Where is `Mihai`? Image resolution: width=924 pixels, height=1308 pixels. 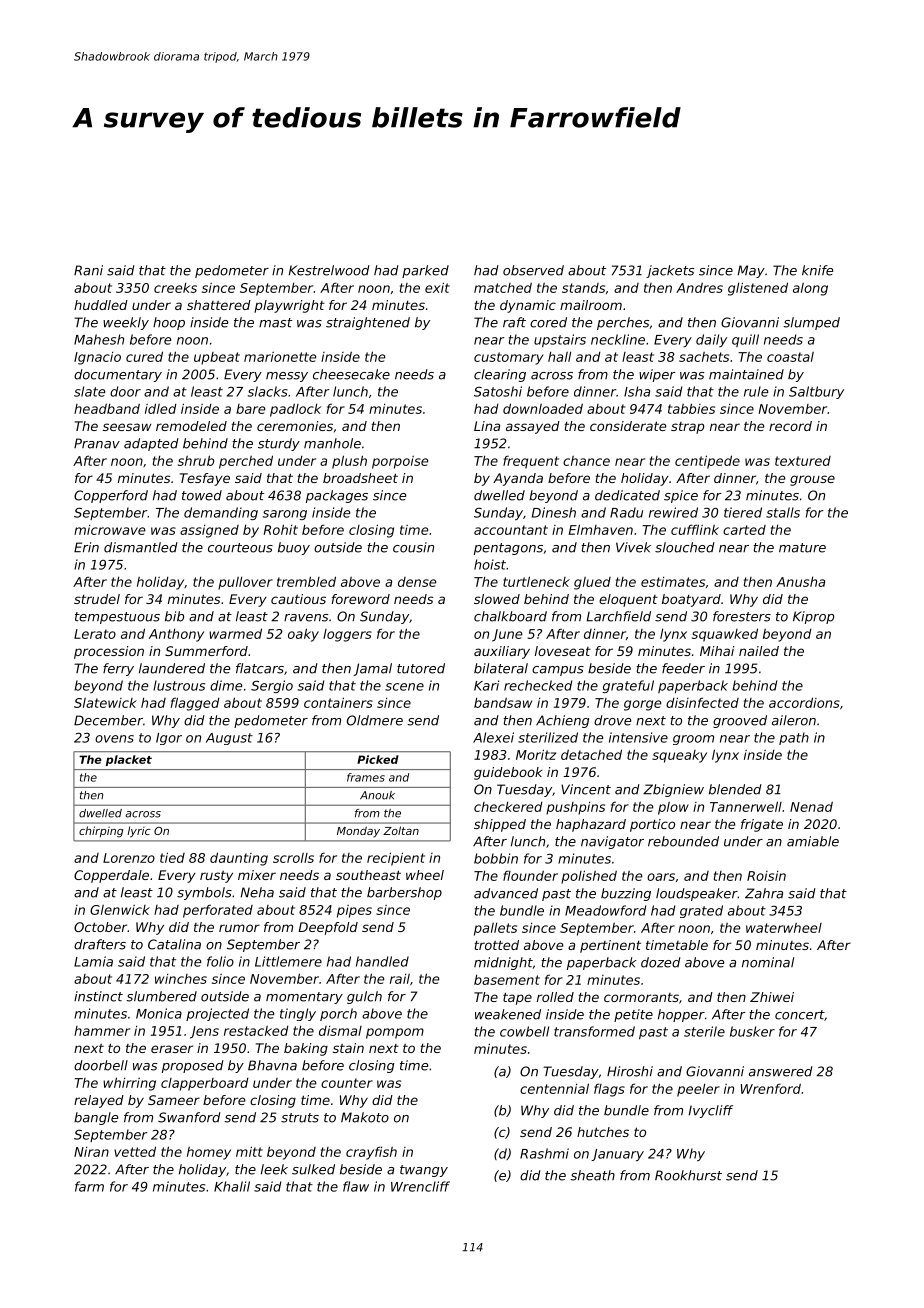
Mihai is located at coordinates (717, 651).
